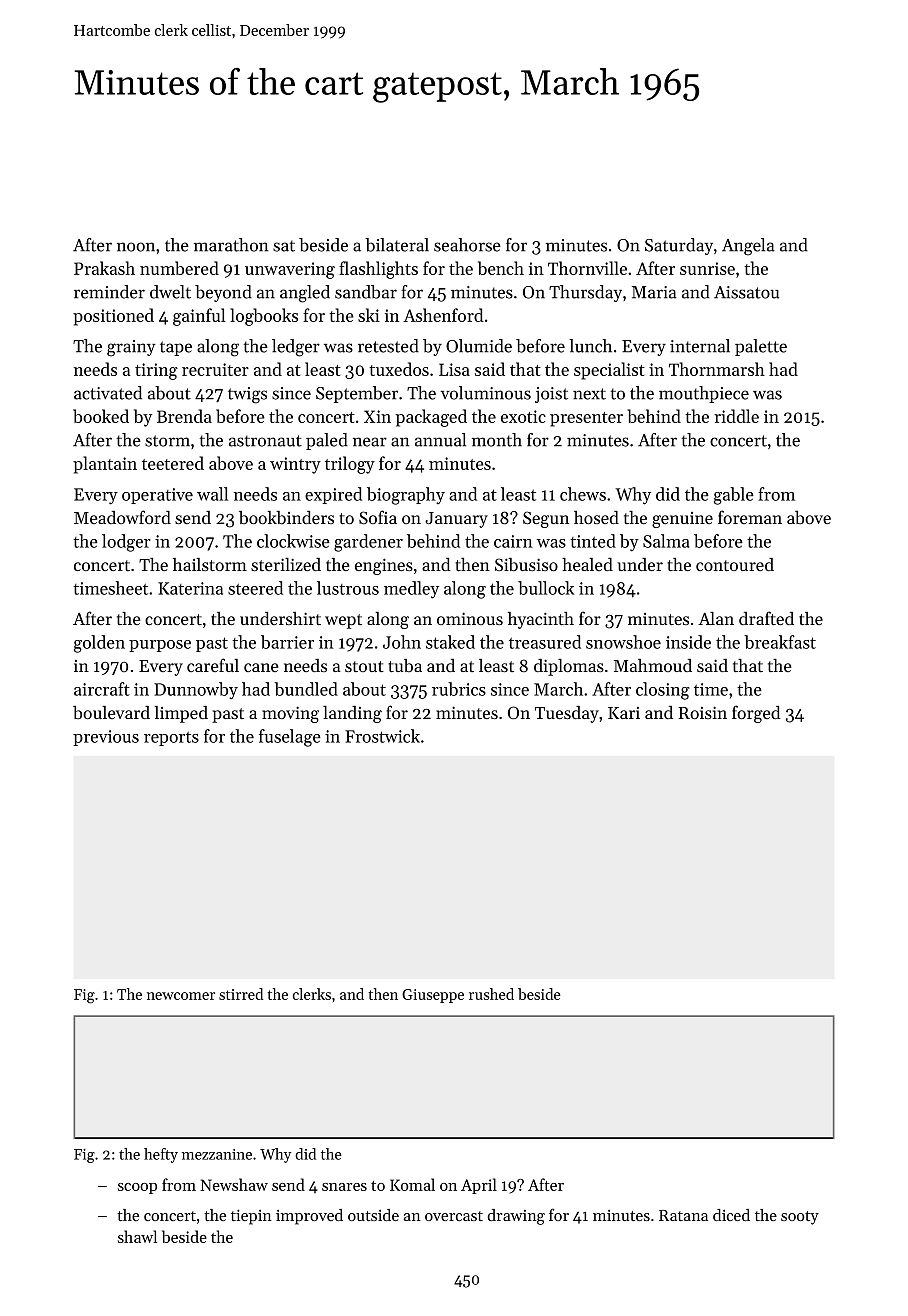 Image resolution: width=908 pixels, height=1316 pixels. I want to click on gainful, so click(199, 317).
